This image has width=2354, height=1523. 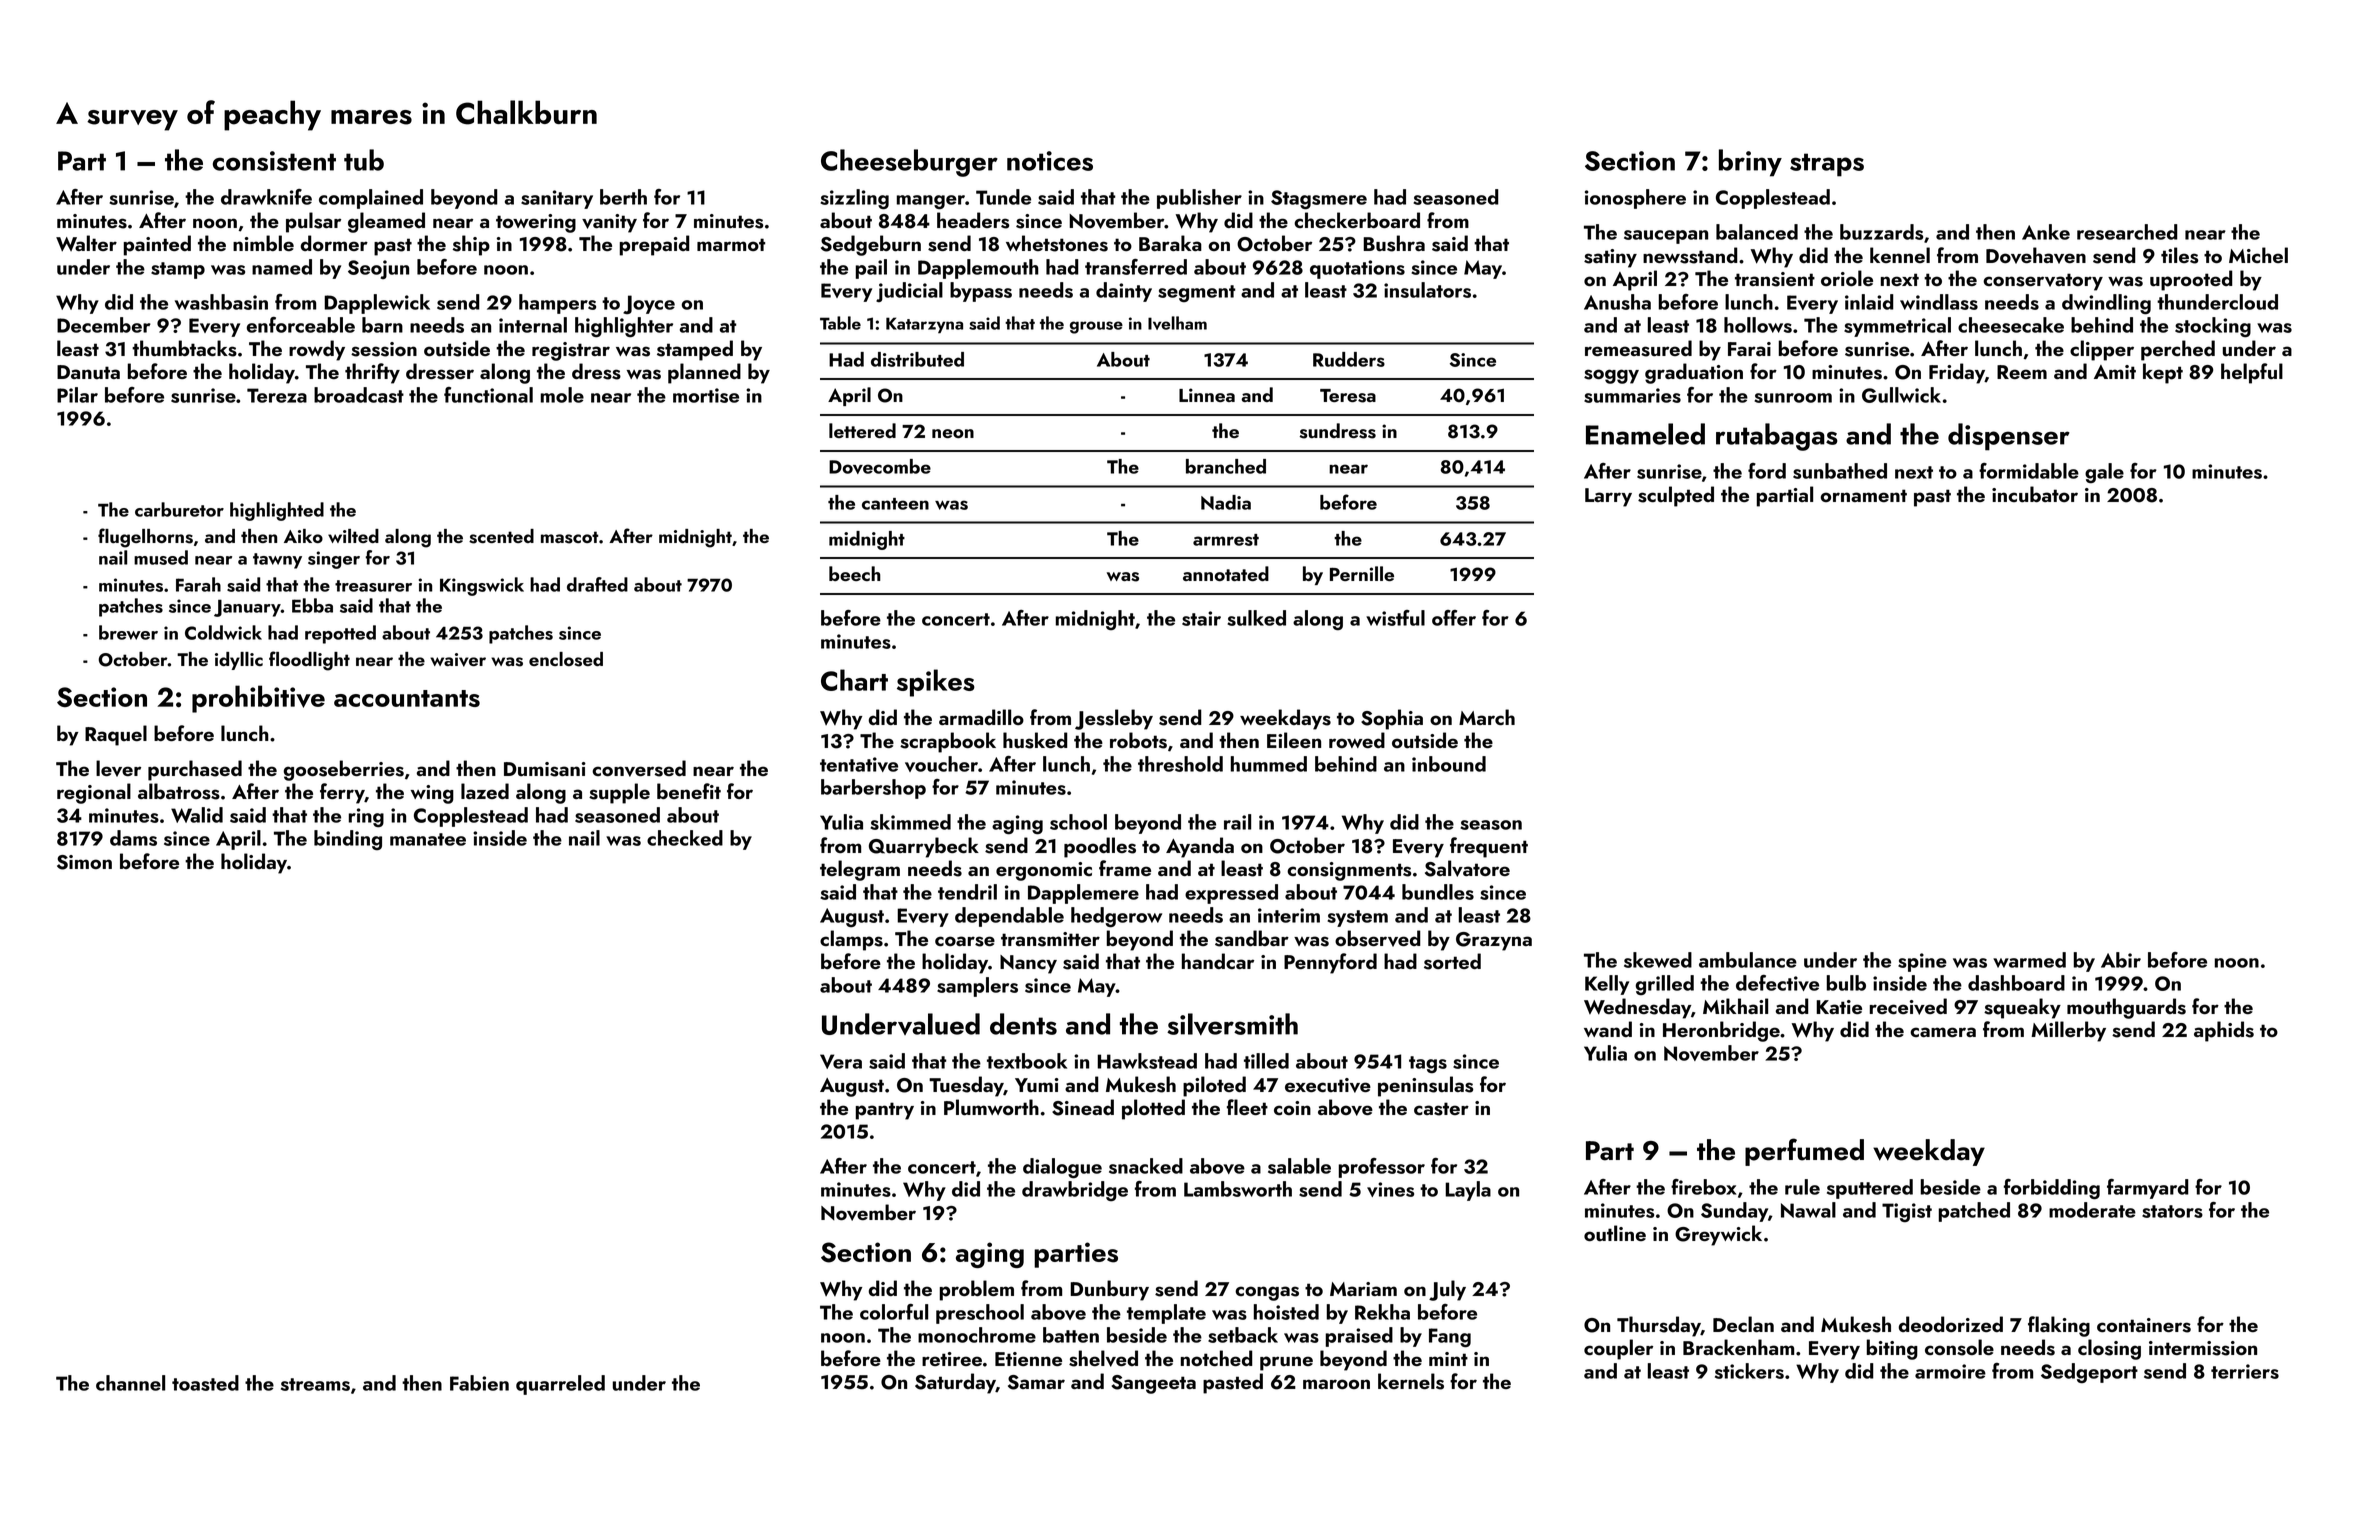 I want to click on waiver, so click(x=458, y=660).
